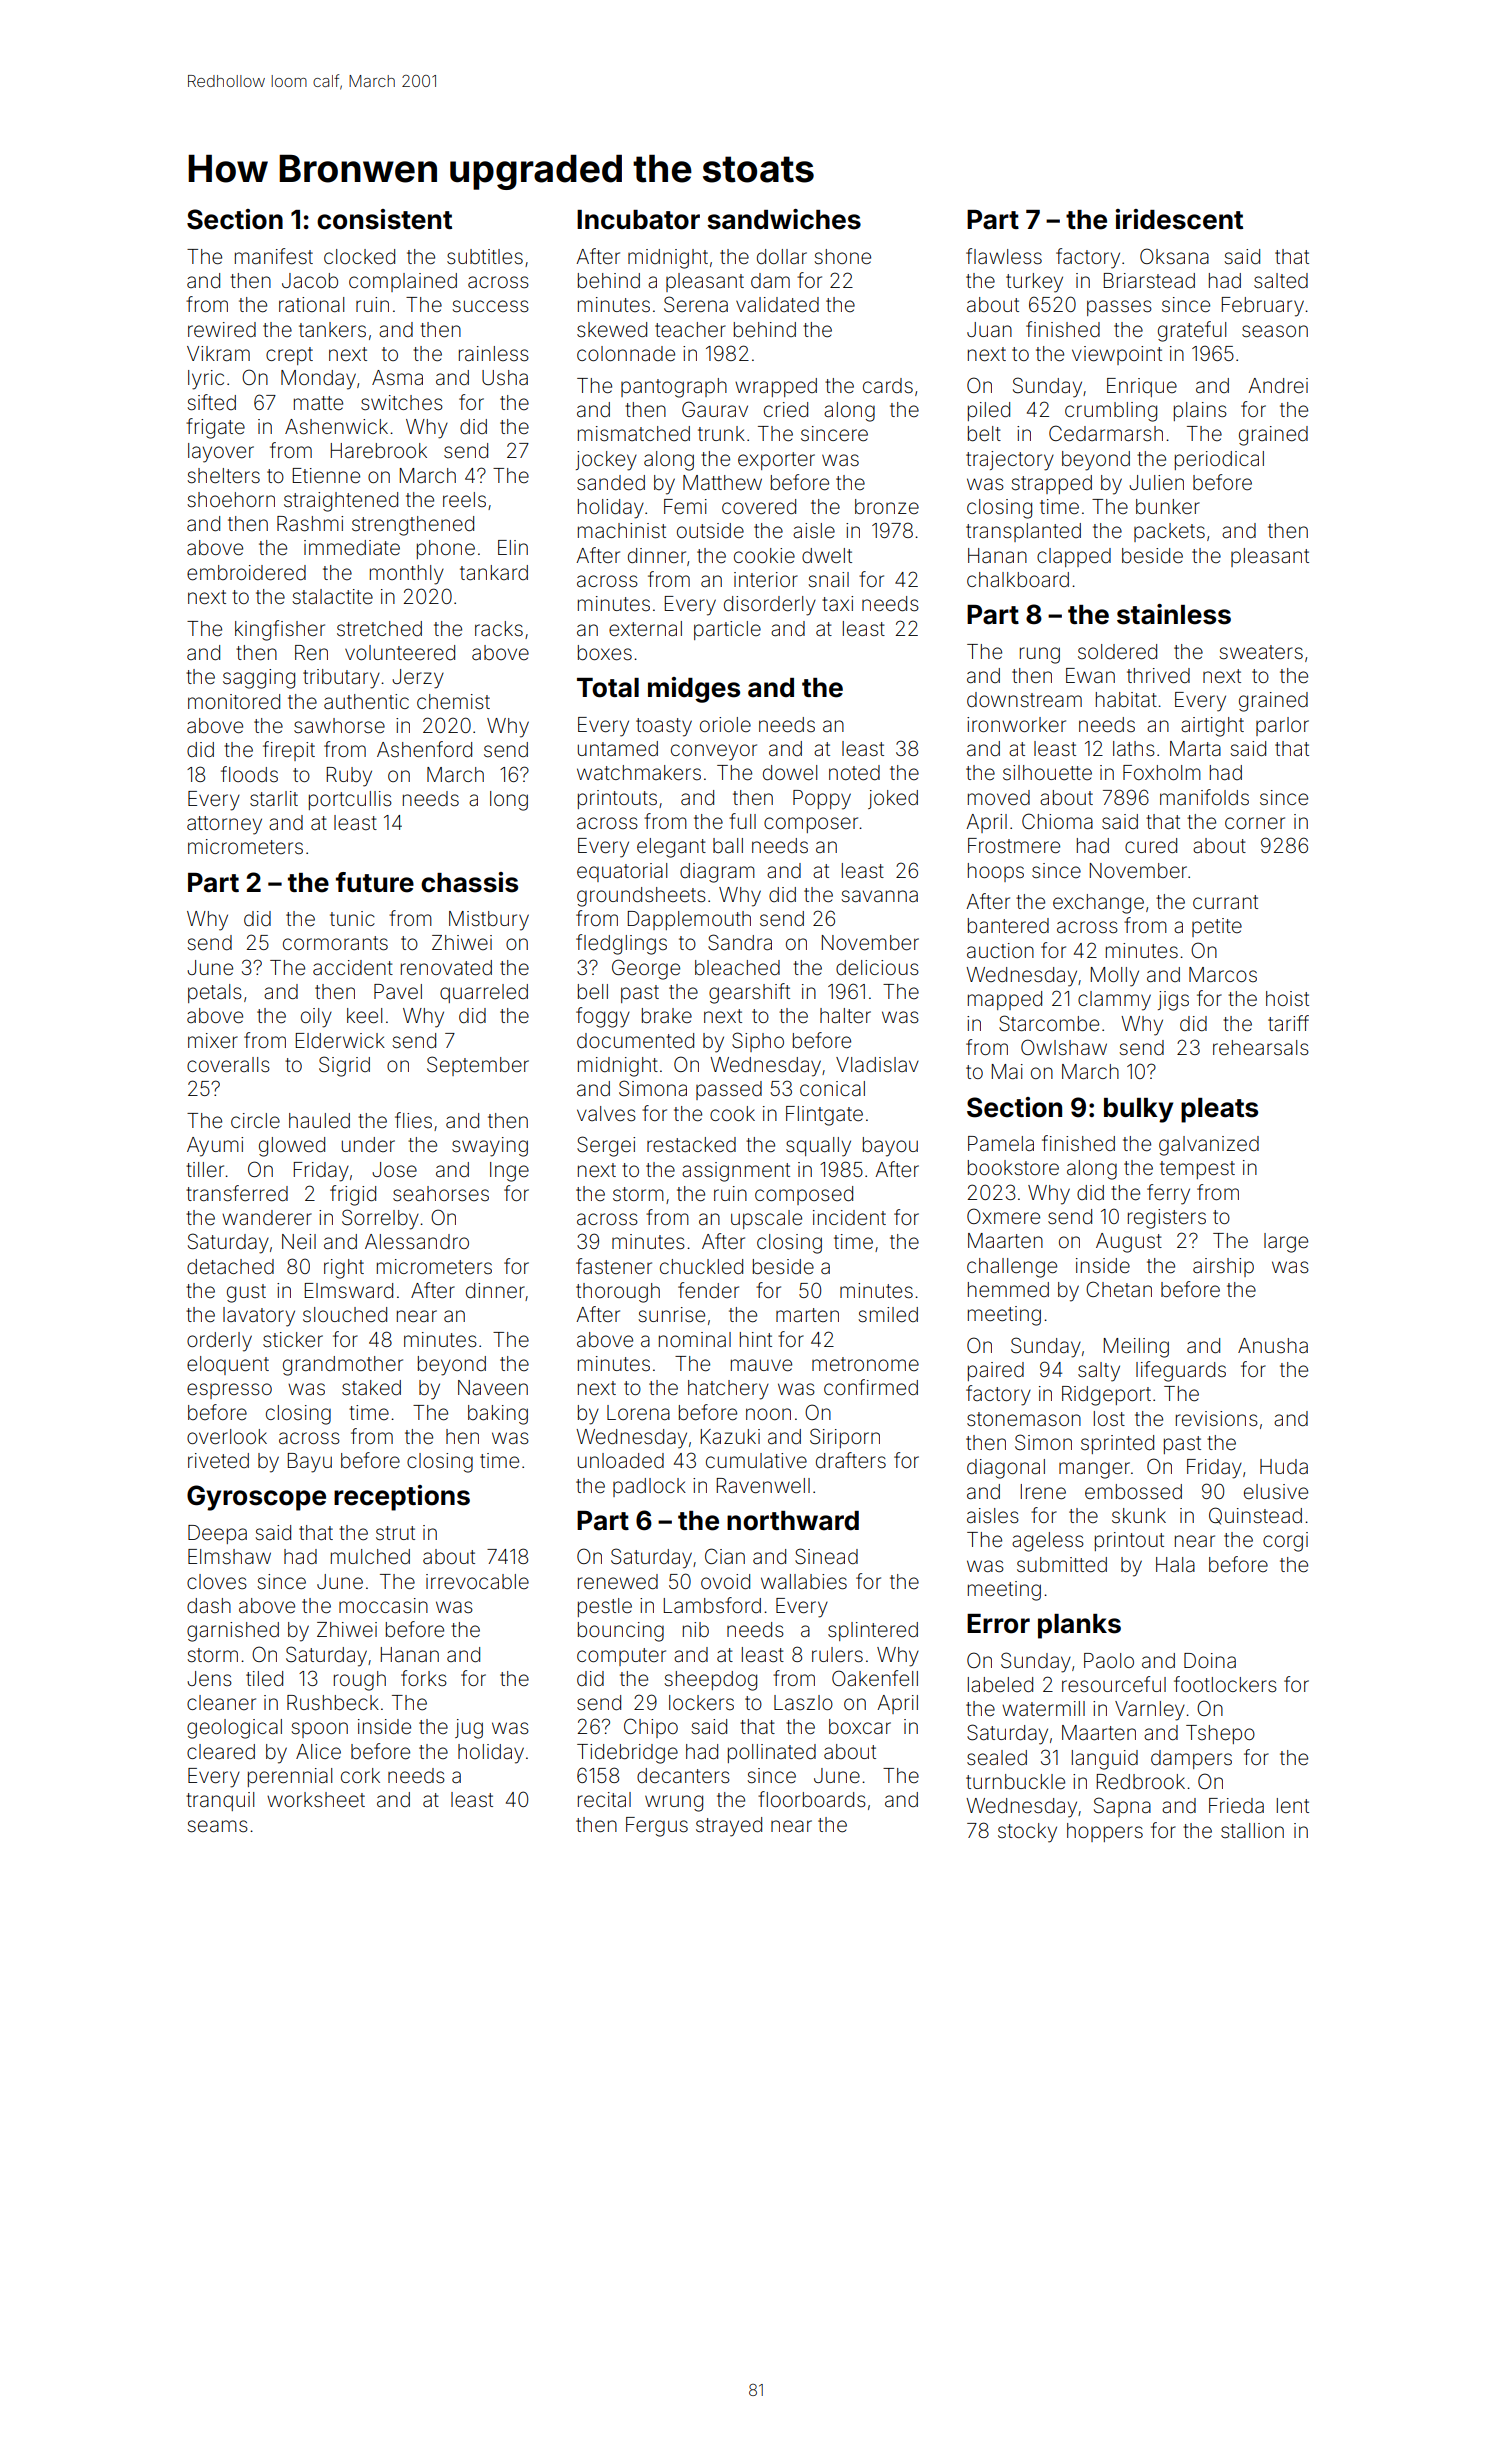  What do you see at coordinates (371, 1387) in the document?
I see `staked` at bounding box center [371, 1387].
